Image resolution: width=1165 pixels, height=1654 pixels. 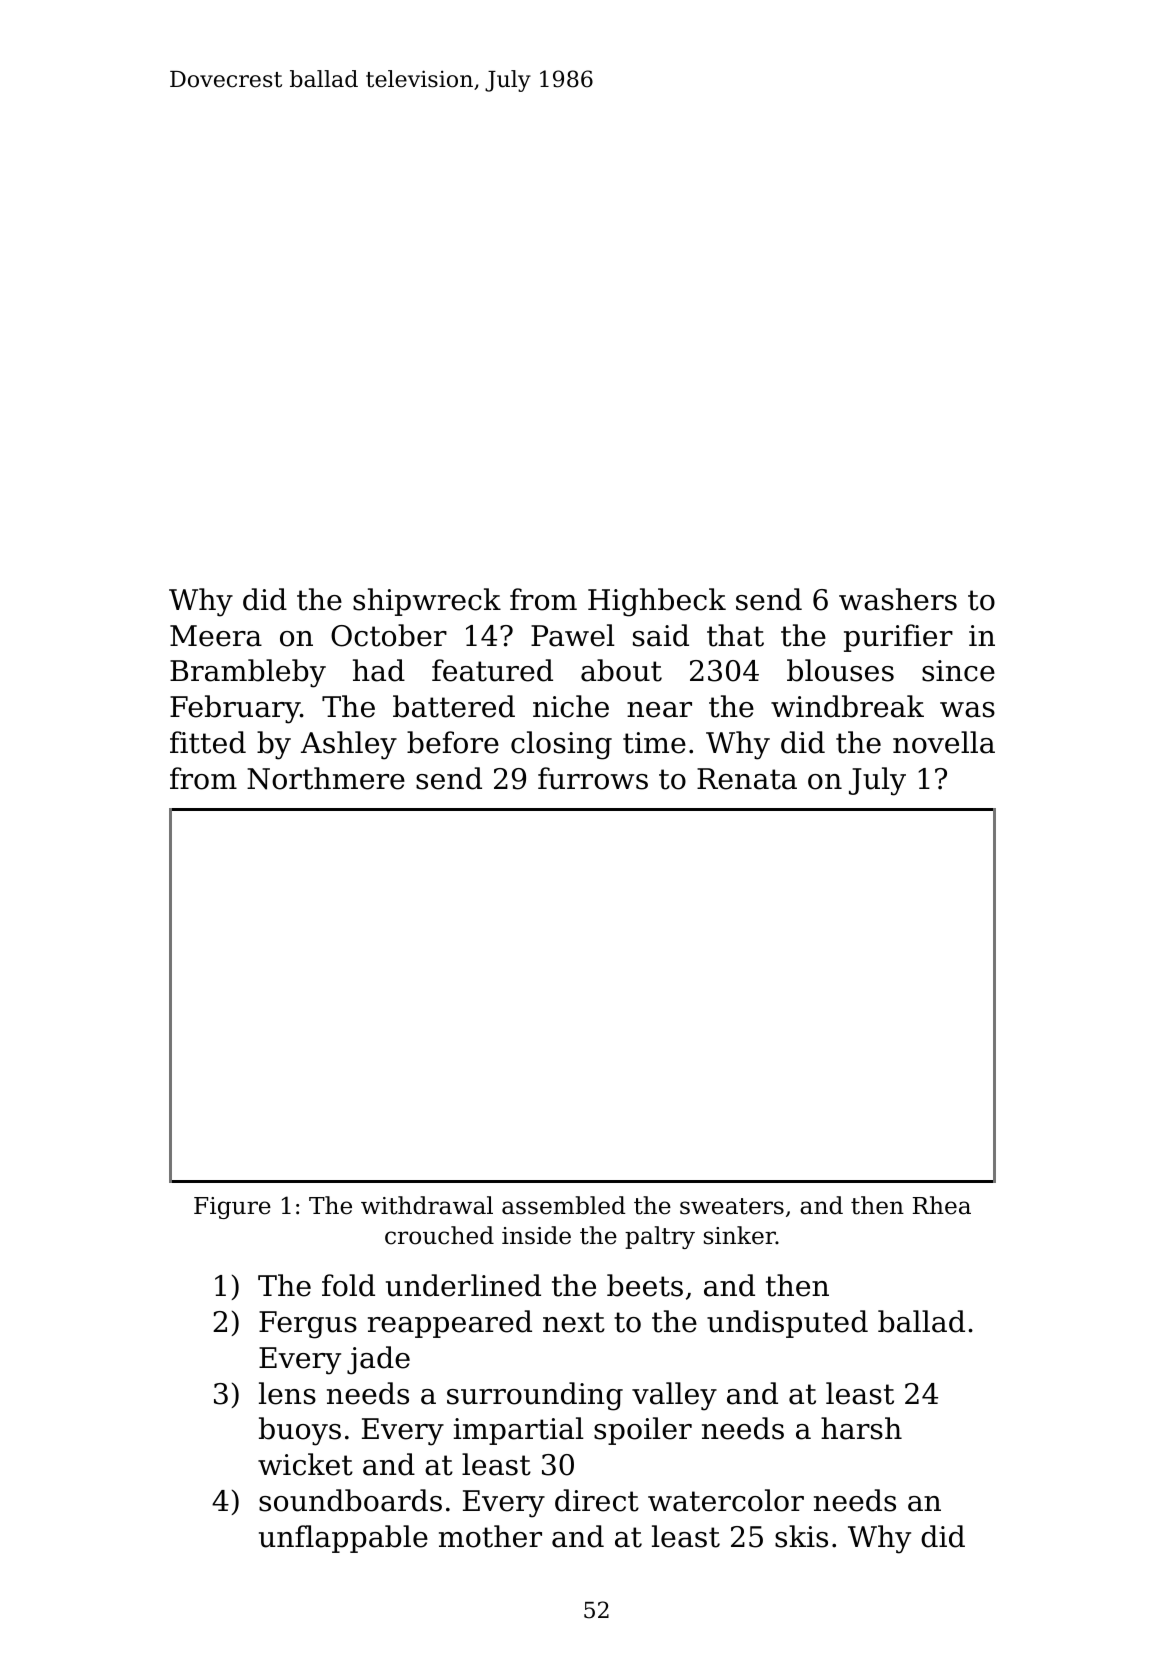 I want to click on Highbeck, so click(x=657, y=602).
